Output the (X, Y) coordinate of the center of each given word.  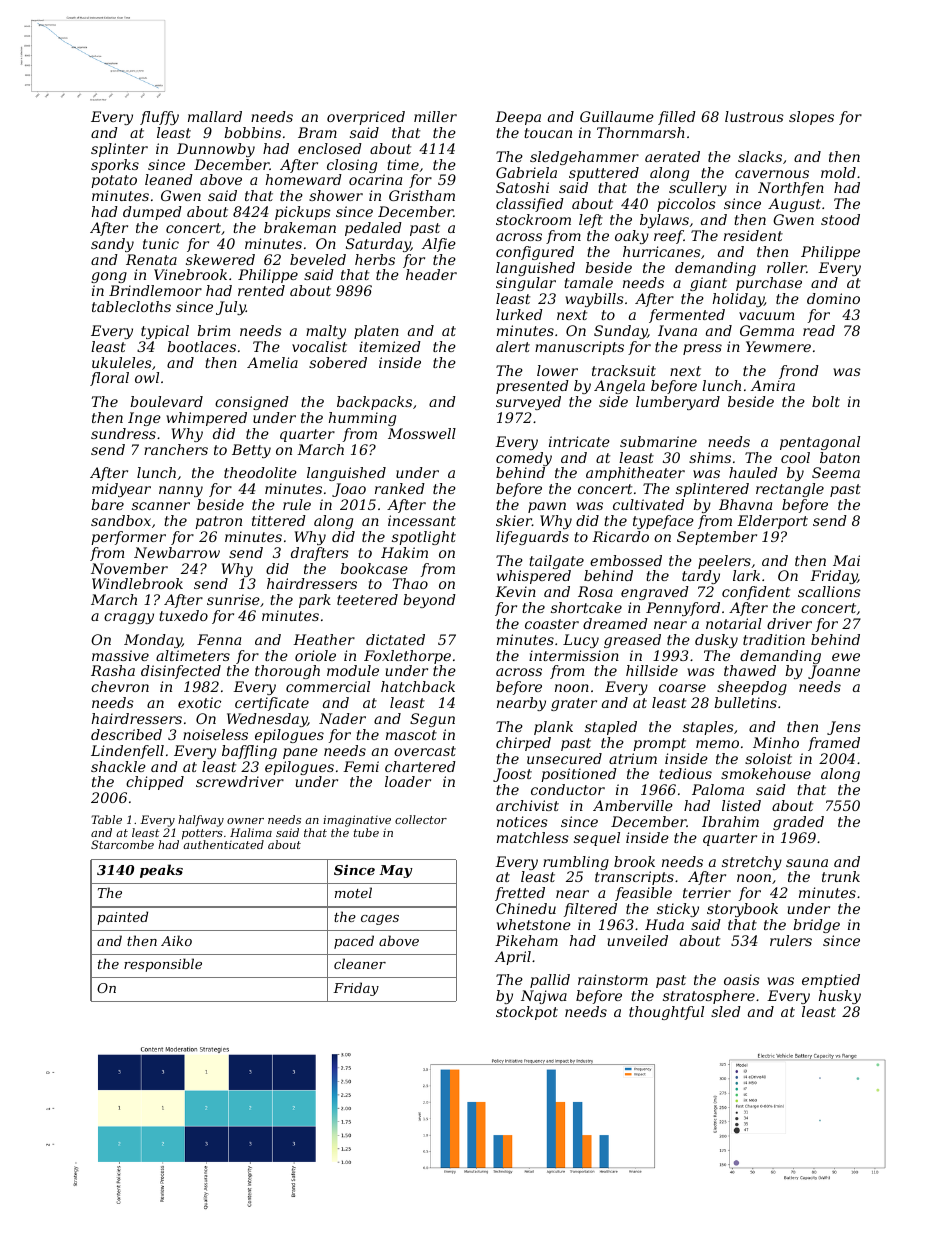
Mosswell (422, 433)
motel (353, 892)
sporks (115, 166)
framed (834, 744)
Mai (846, 560)
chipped (155, 783)
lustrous (754, 116)
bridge (816, 926)
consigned (252, 403)
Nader (342, 718)
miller (435, 116)
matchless (533, 837)
